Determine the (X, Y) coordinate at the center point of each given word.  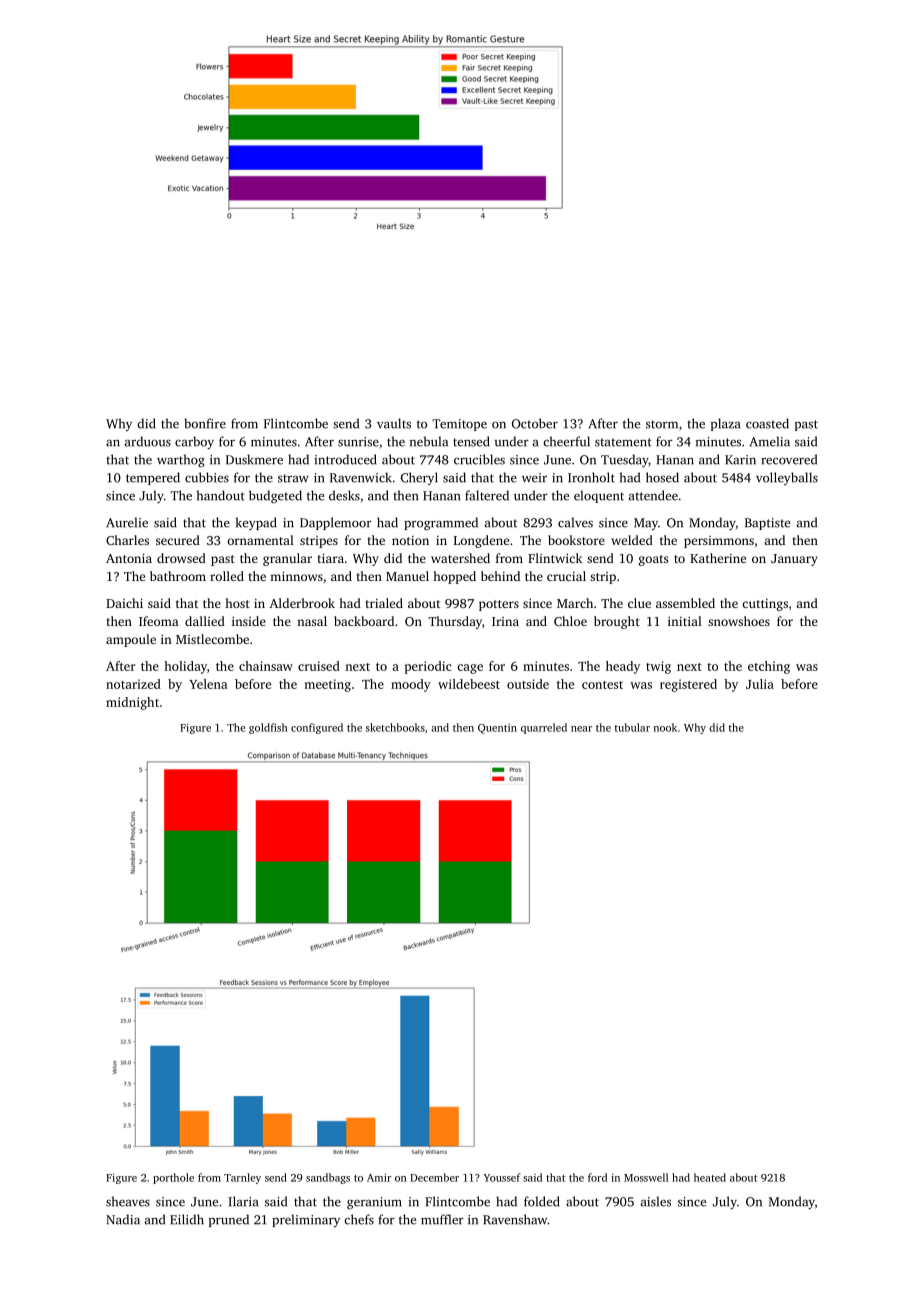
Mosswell (646, 1177)
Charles (127, 540)
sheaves (128, 1201)
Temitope (459, 425)
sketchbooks (395, 727)
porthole (173, 1178)
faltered (487, 495)
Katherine (718, 558)
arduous (148, 441)
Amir (379, 1177)
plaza (725, 424)
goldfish (268, 728)
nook (665, 727)
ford (597, 1177)
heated (710, 1177)
